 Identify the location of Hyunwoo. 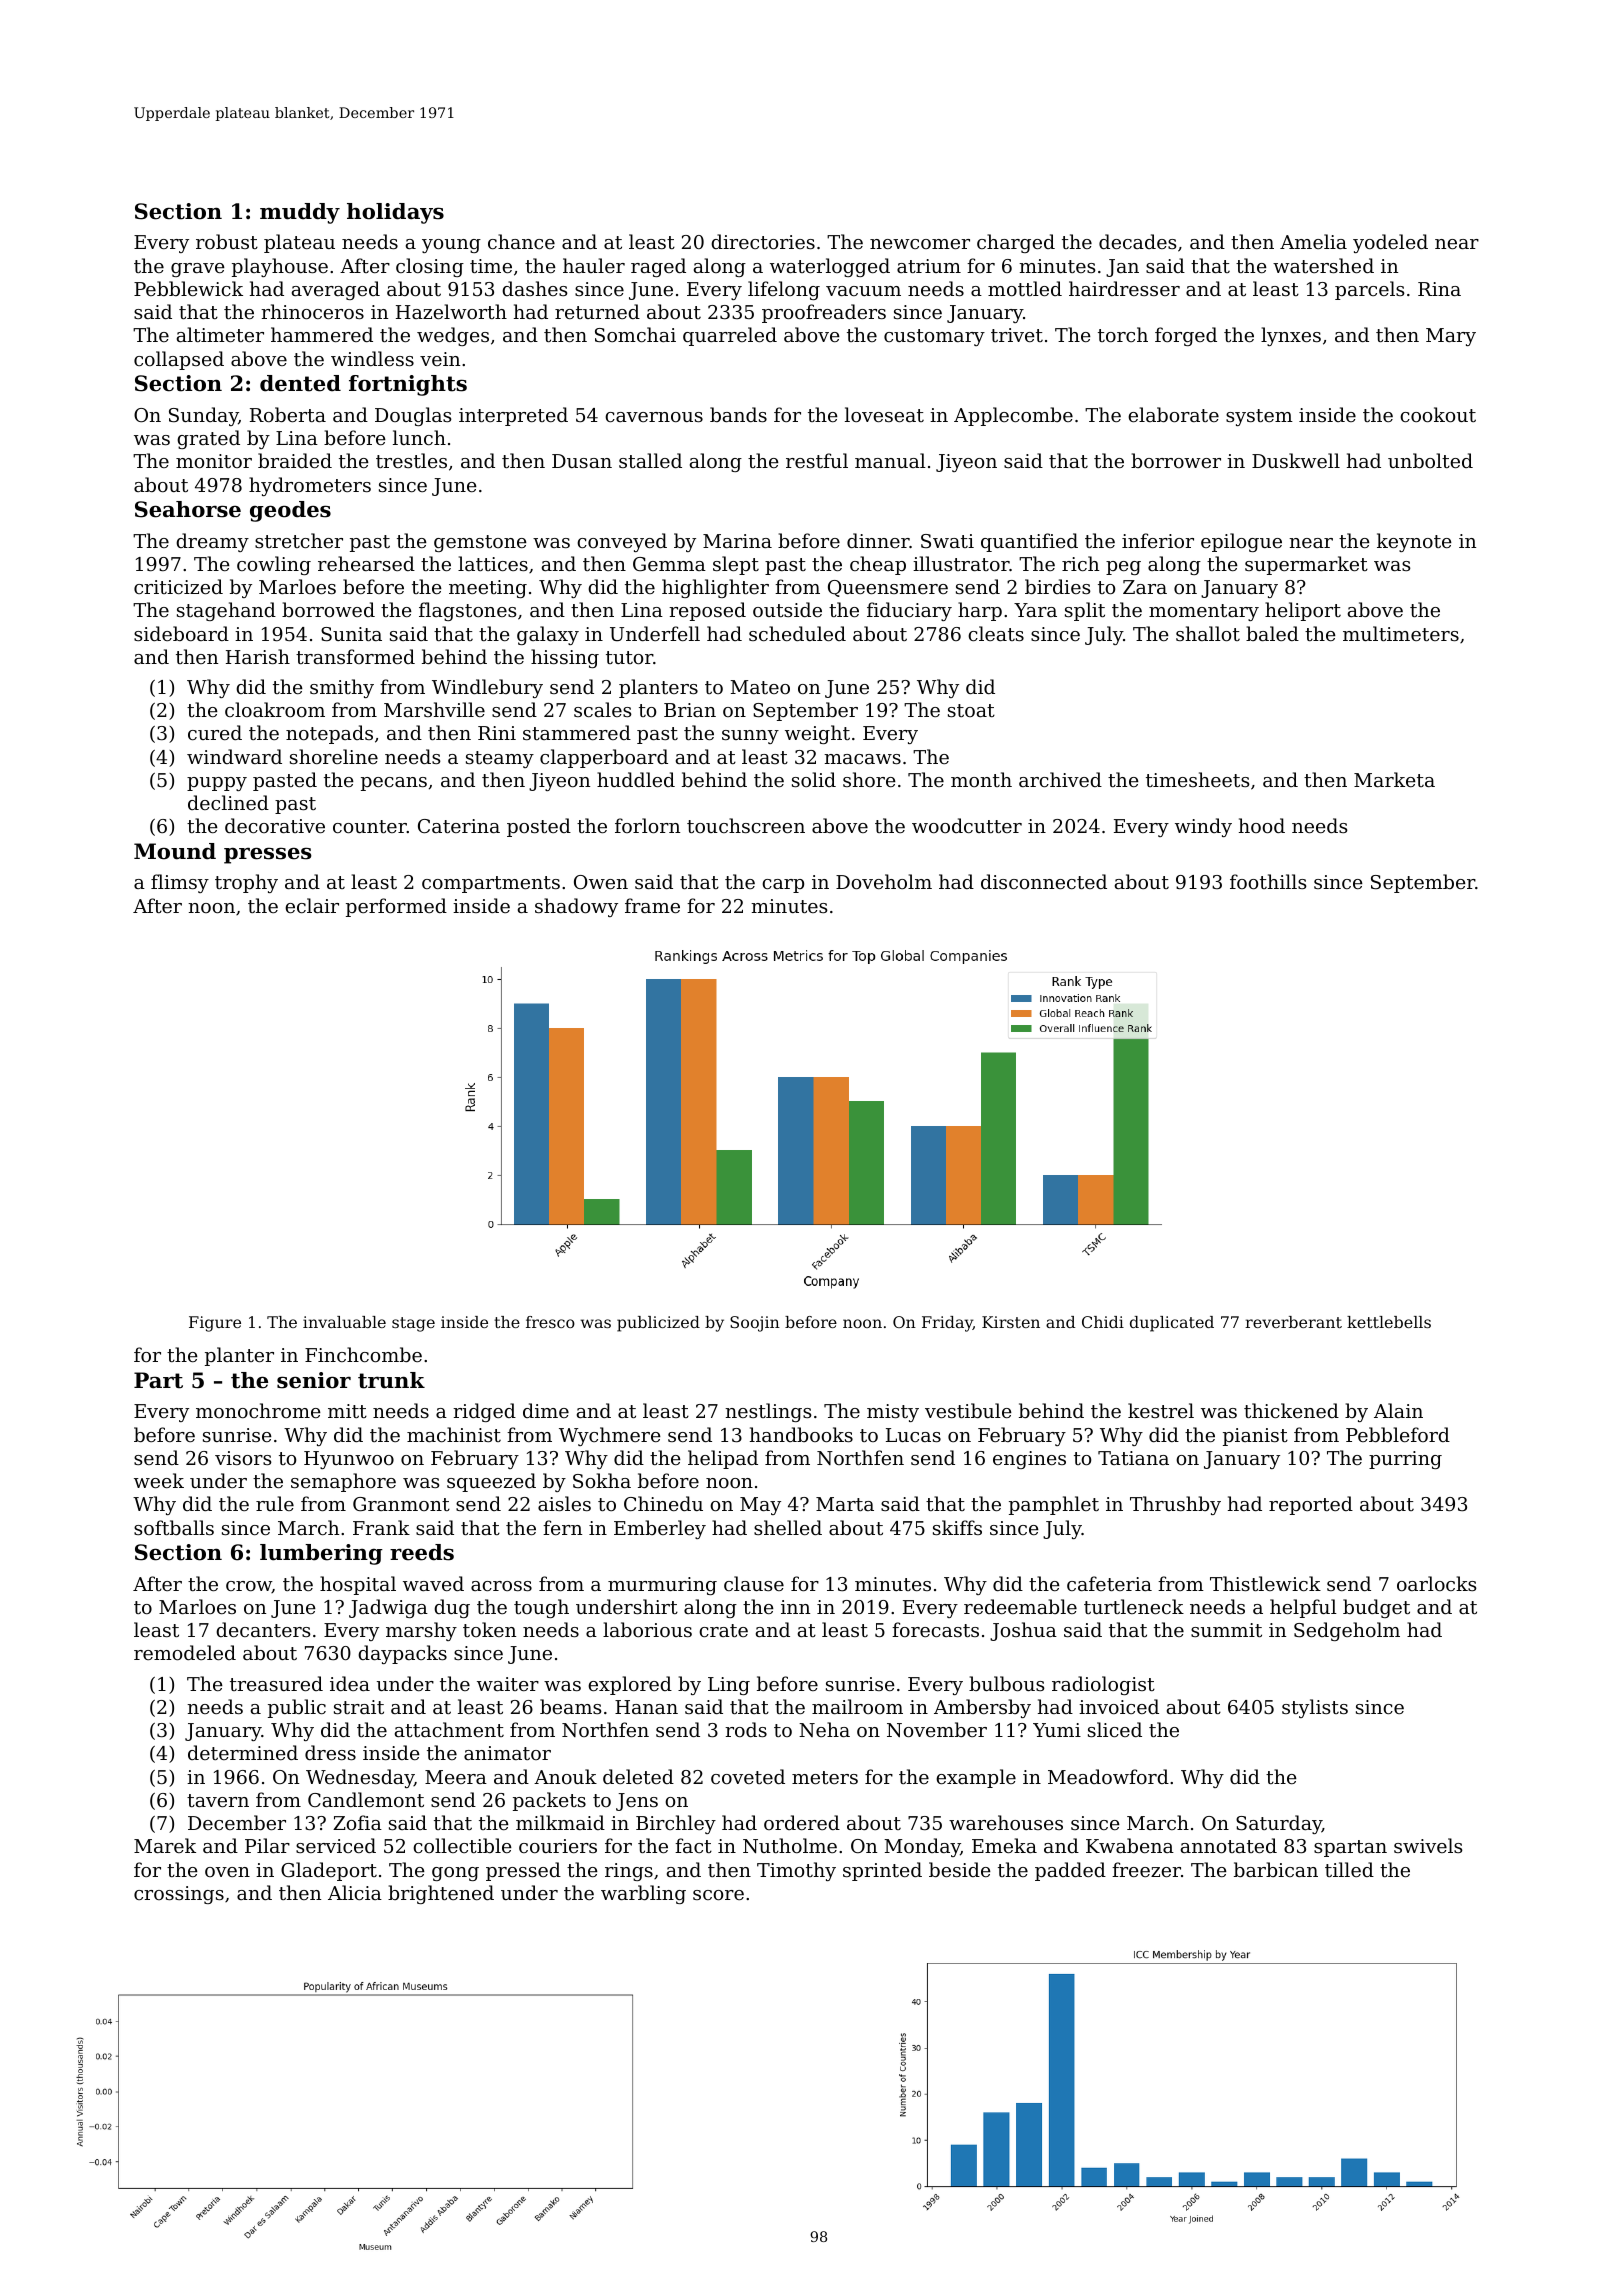
(349, 1460).
